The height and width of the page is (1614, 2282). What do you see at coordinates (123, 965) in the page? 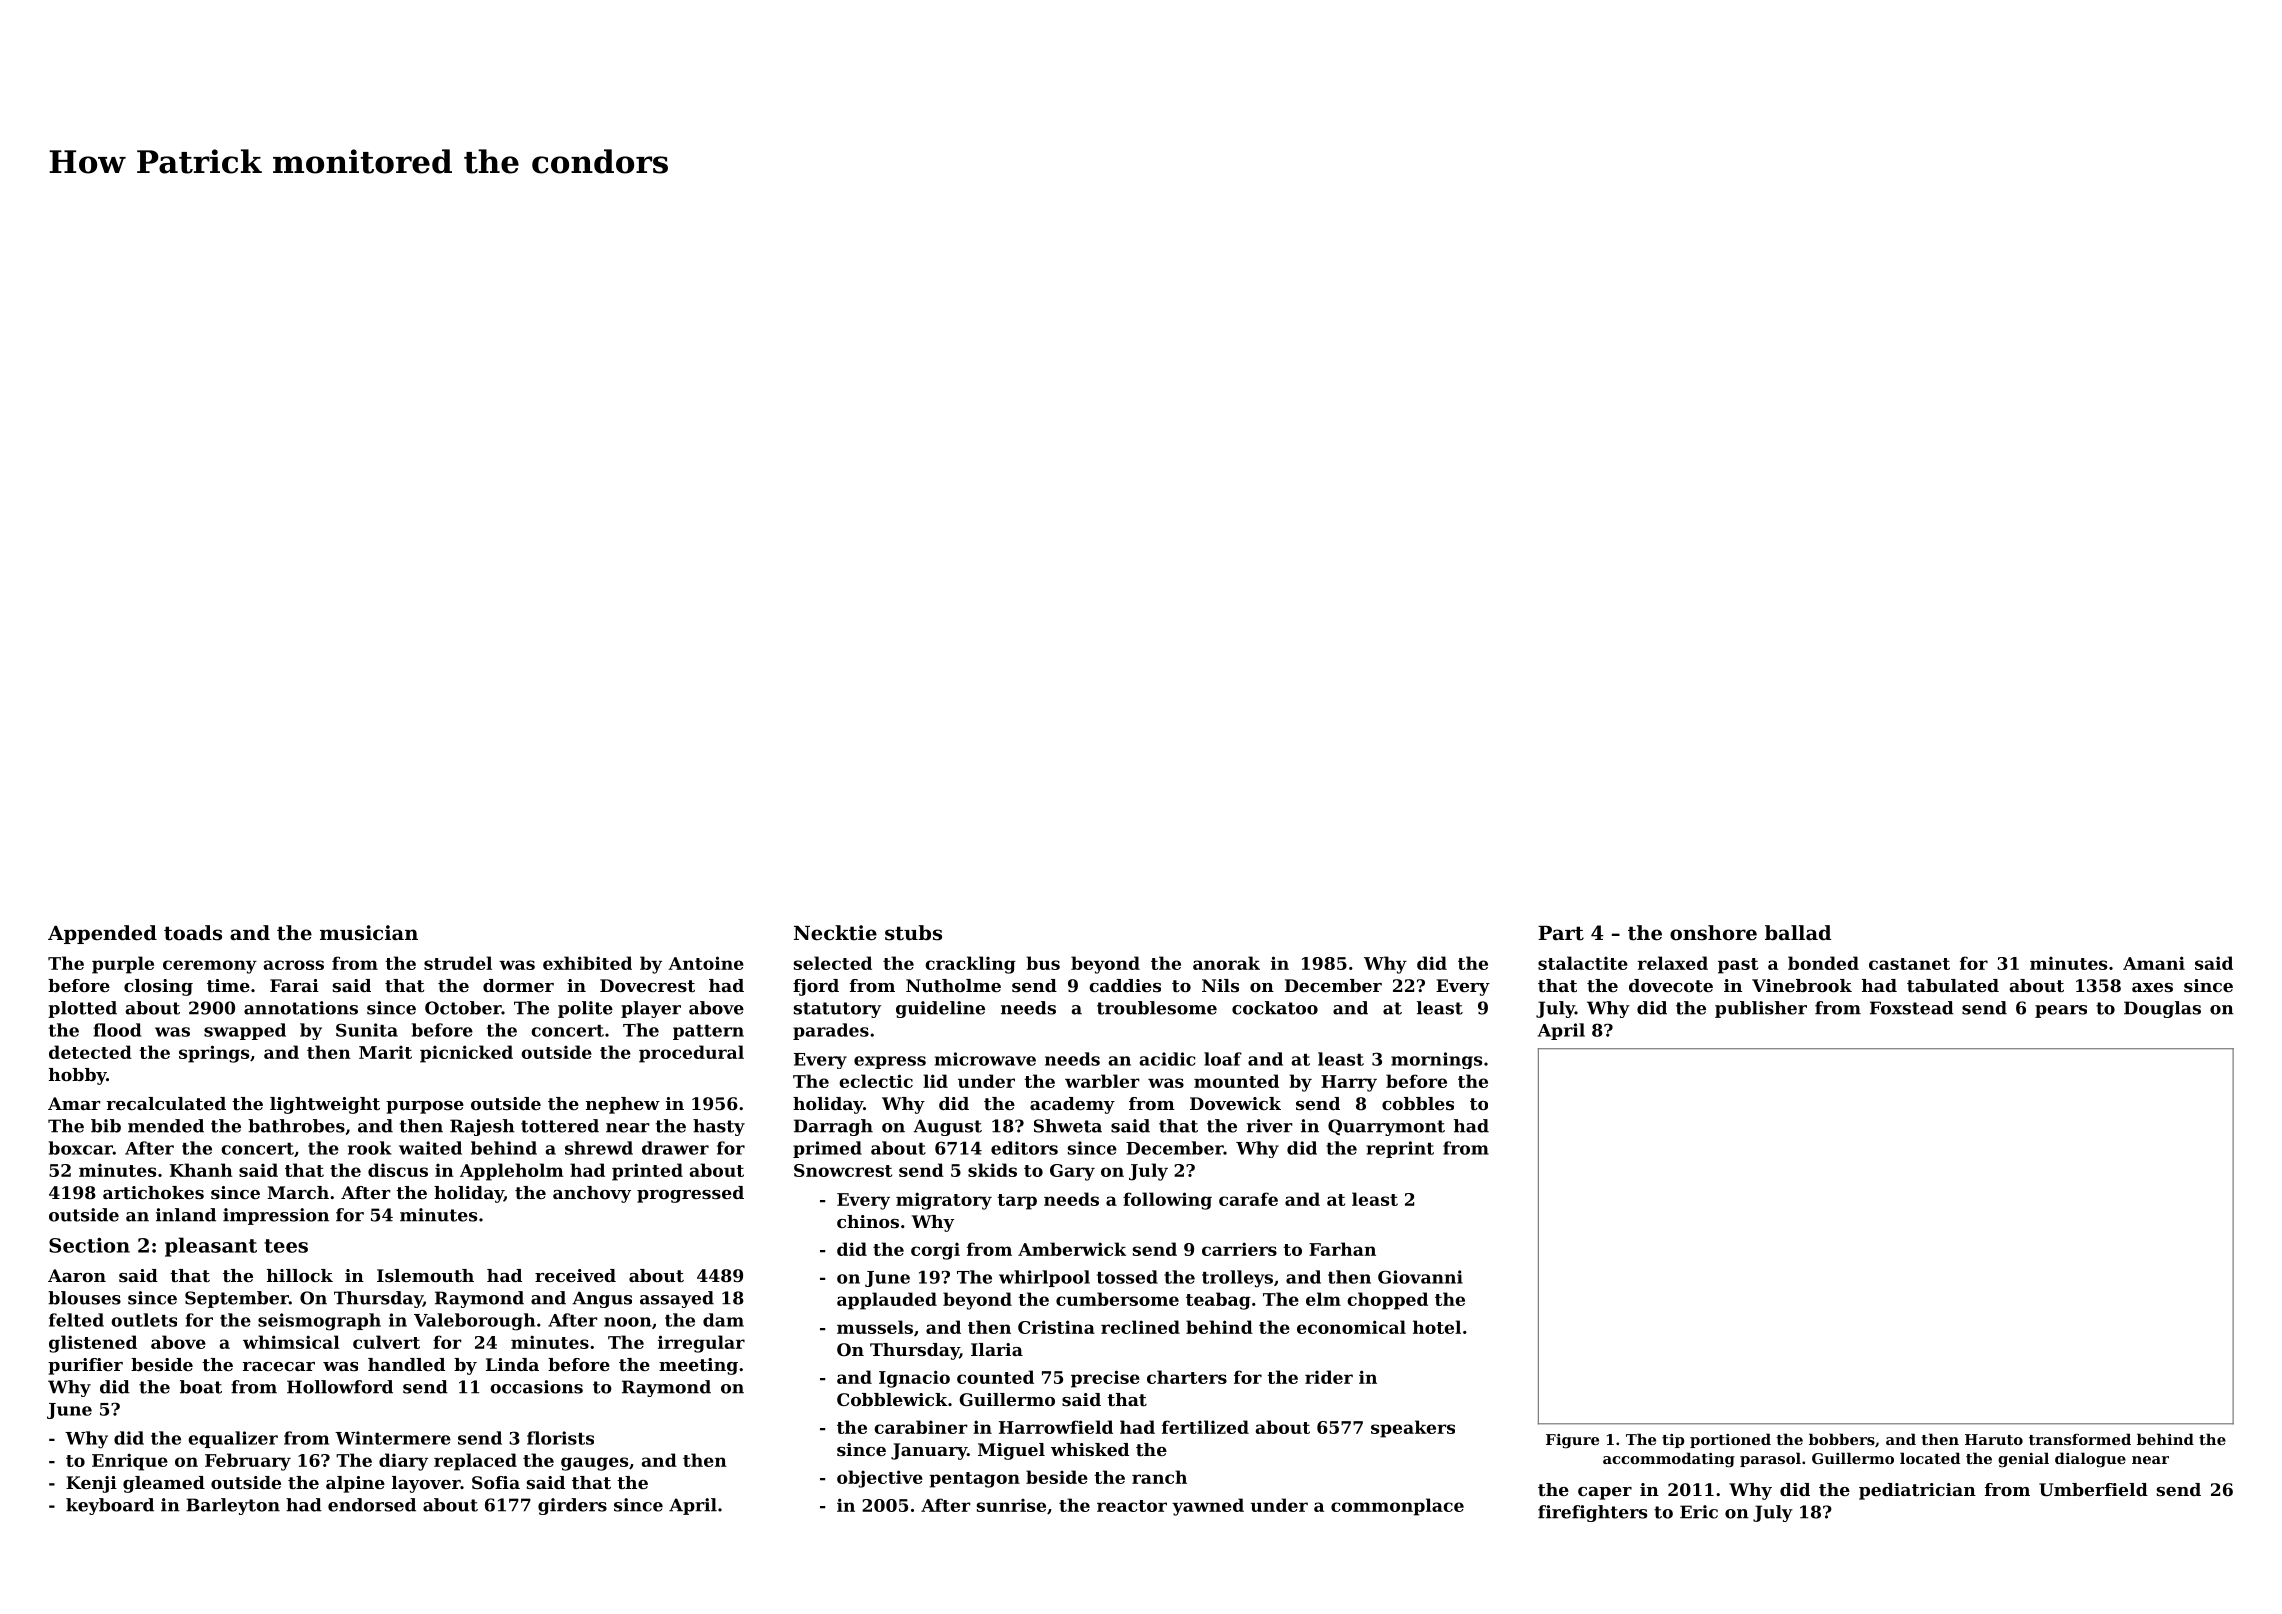
I see `purple` at bounding box center [123, 965].
